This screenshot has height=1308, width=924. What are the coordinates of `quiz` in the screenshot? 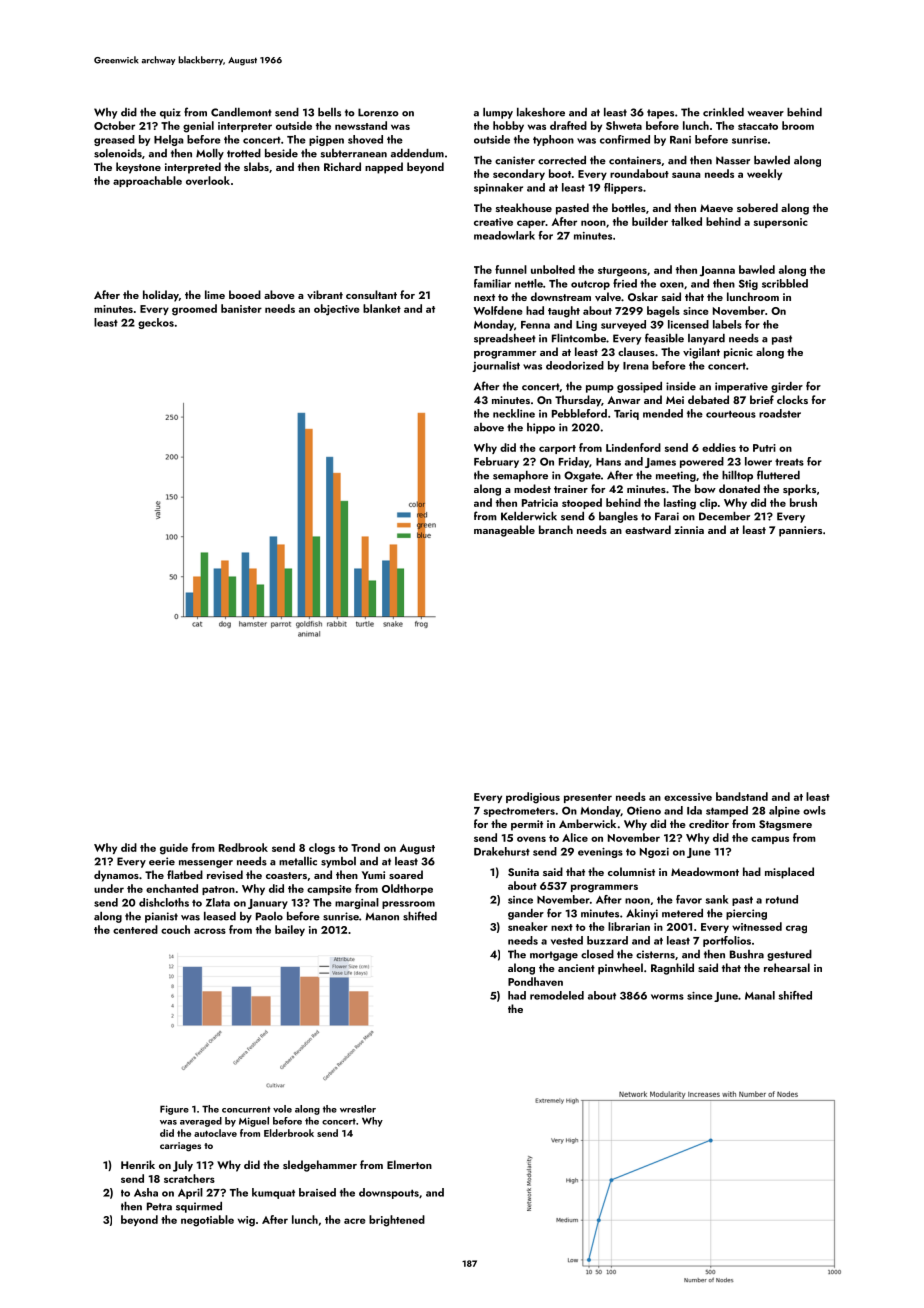 It's located at (170, 113).
